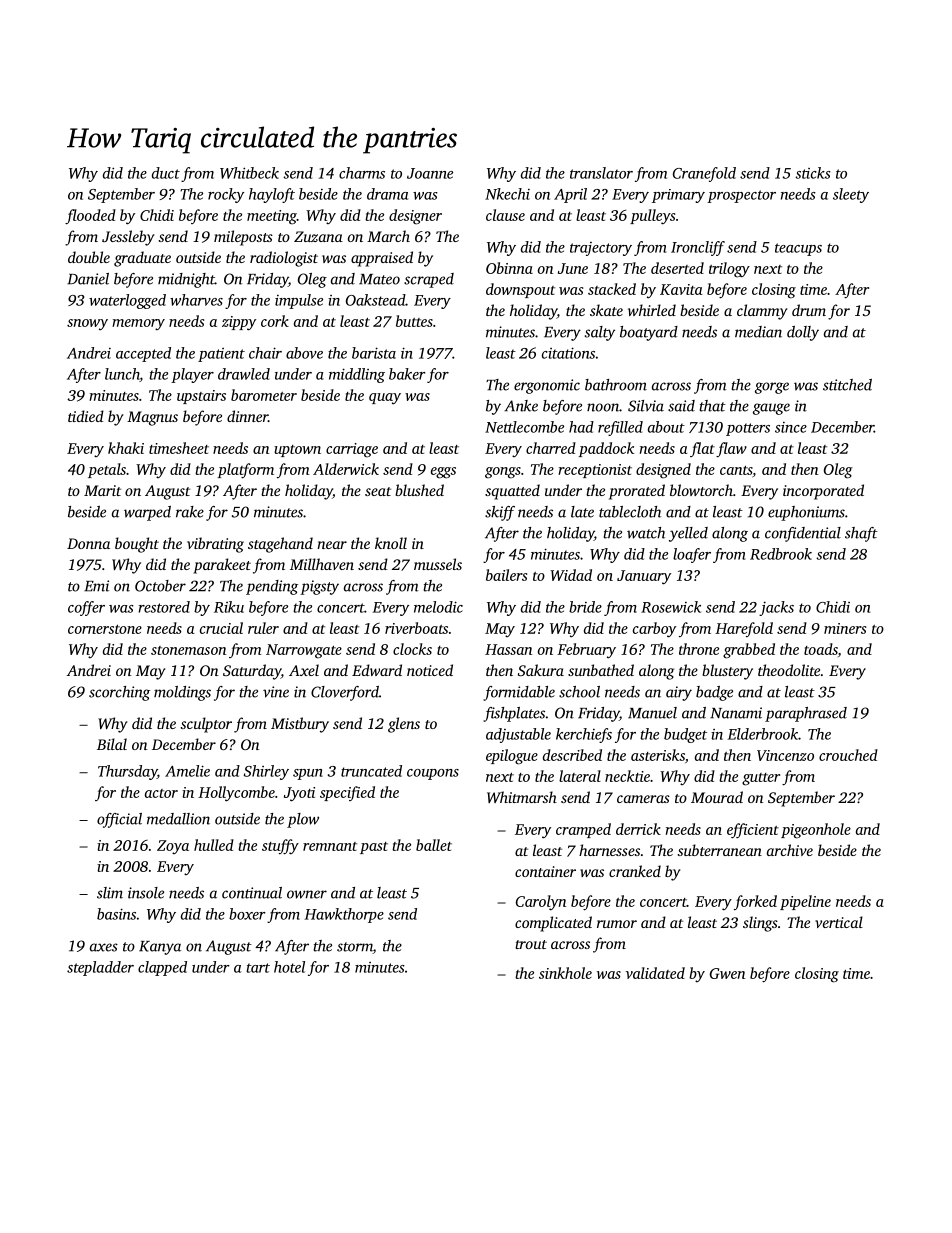 The height and width of the screenshot is (1233, 952). I want to click on ballet, so click(434, 845).
